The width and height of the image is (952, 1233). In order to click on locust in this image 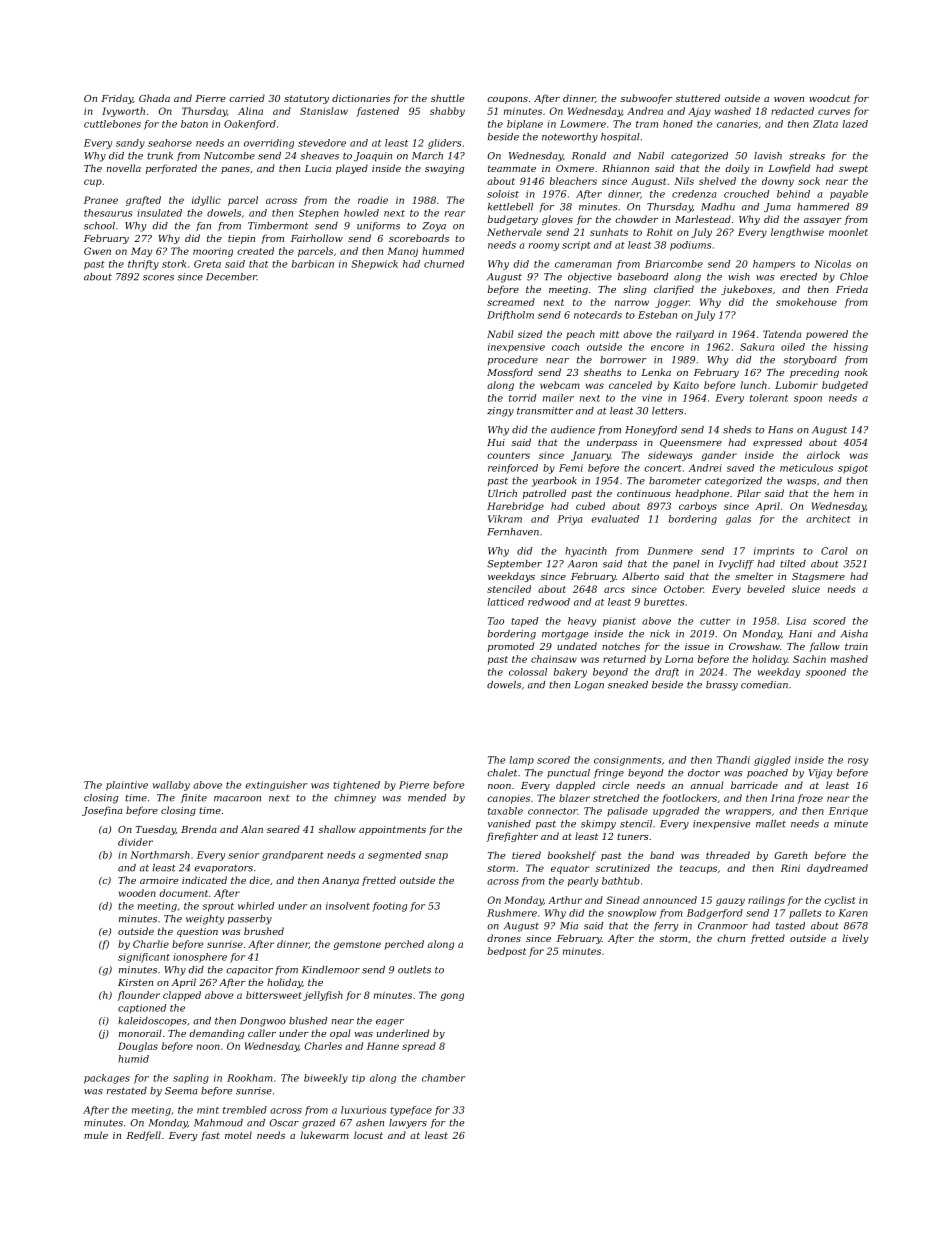, I will do `click(368, 1135)`.
